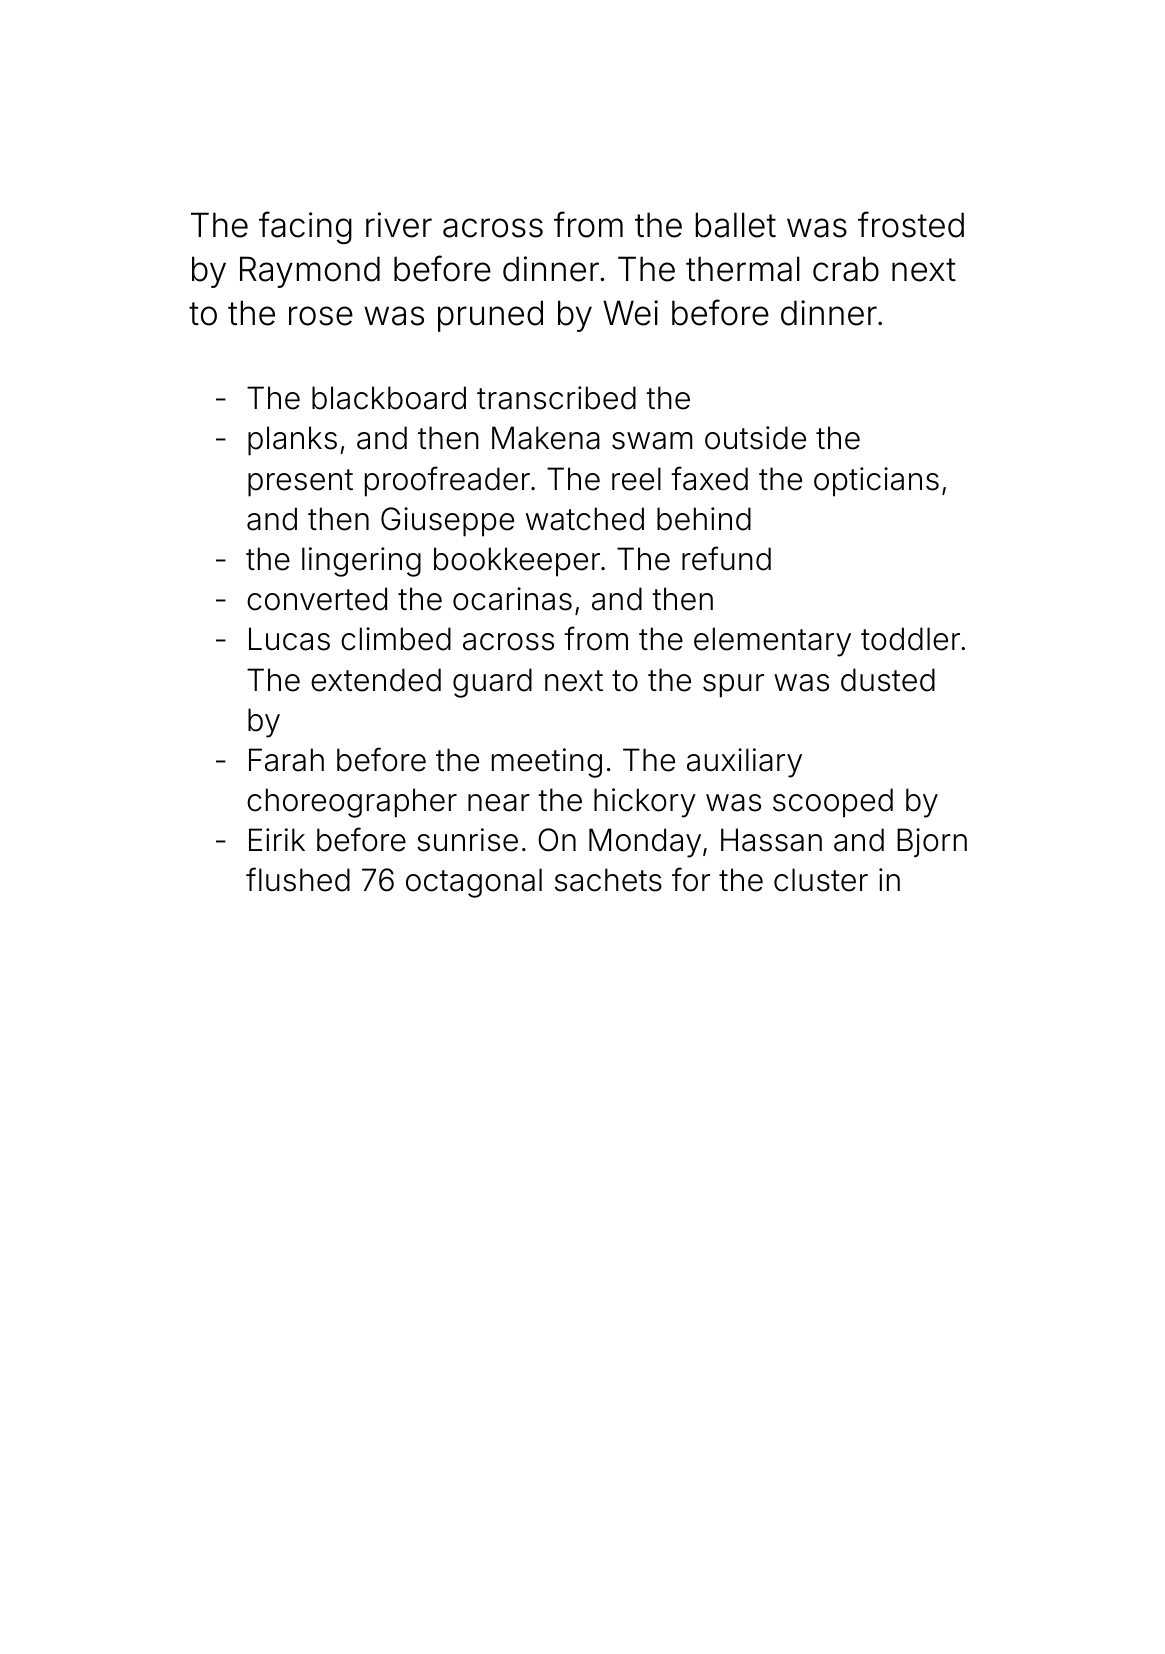 Image resolution: width=1165 pixels, height=1654 pixels. I want to click on elementary, so click(772, 642).
